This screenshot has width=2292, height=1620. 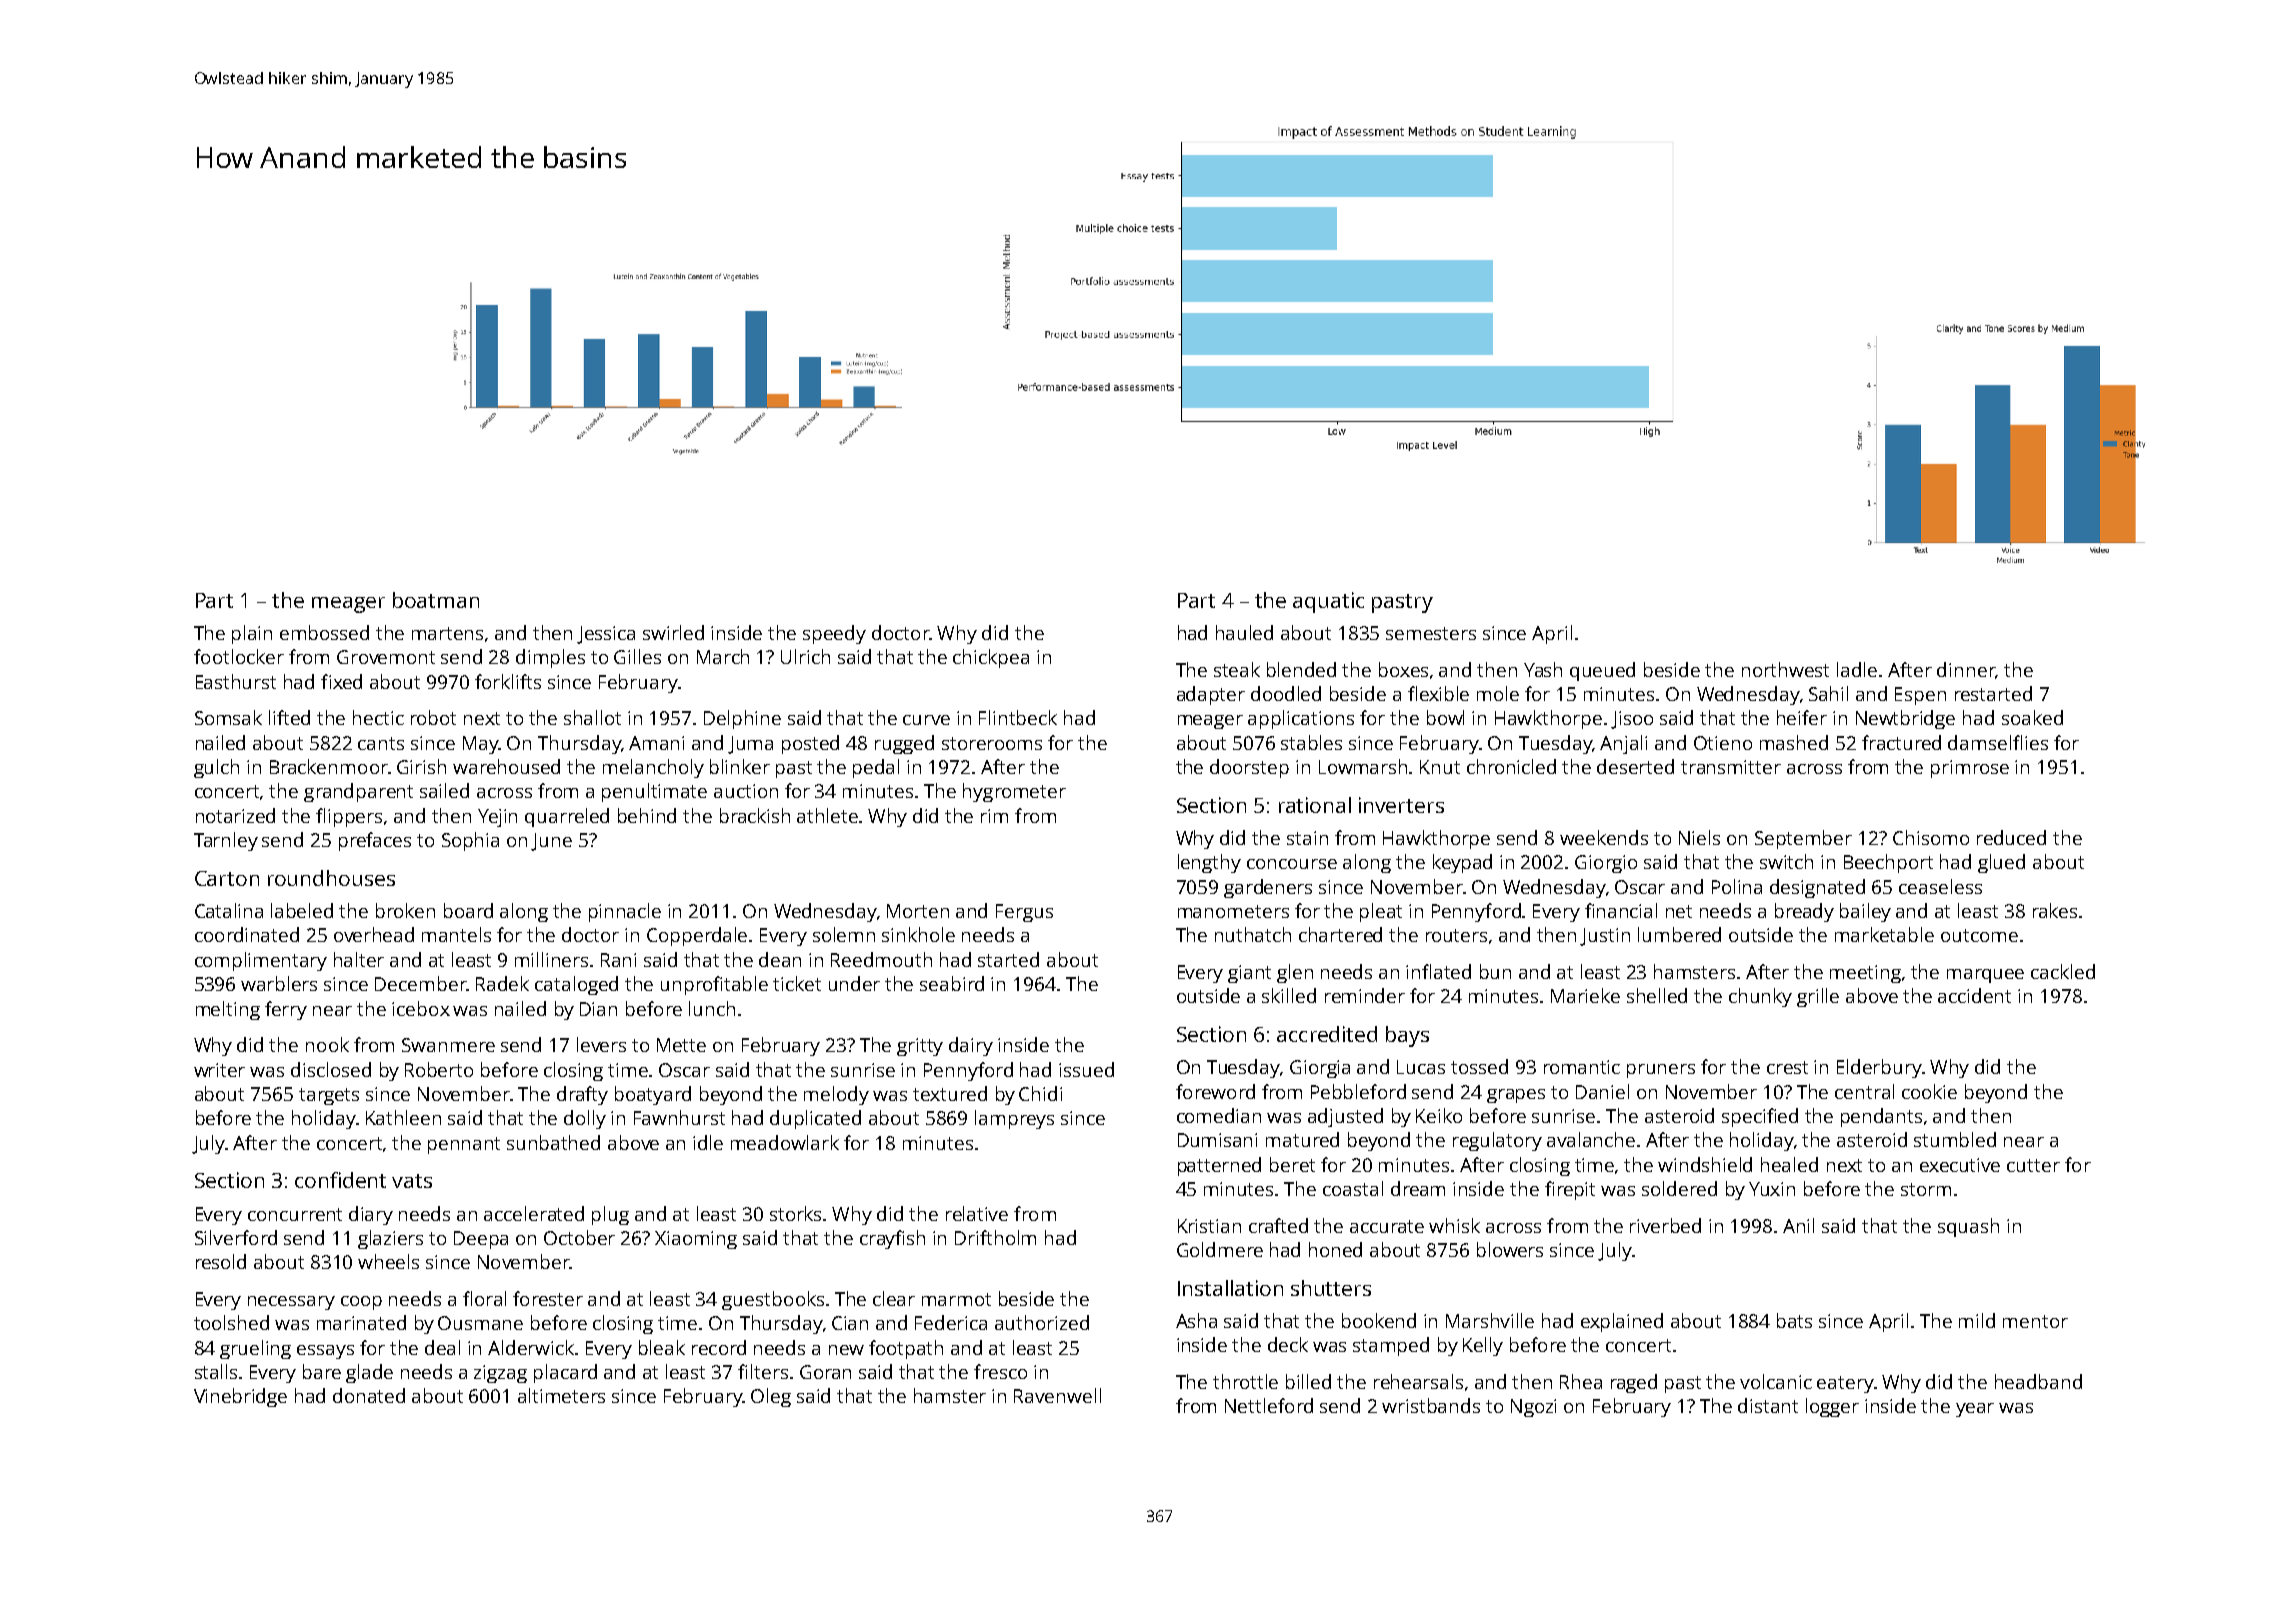 What do you see at coordinates (1533, 1408) in the screenshot?
I see `Ngozi` at bounding box center [1533, 1408].
